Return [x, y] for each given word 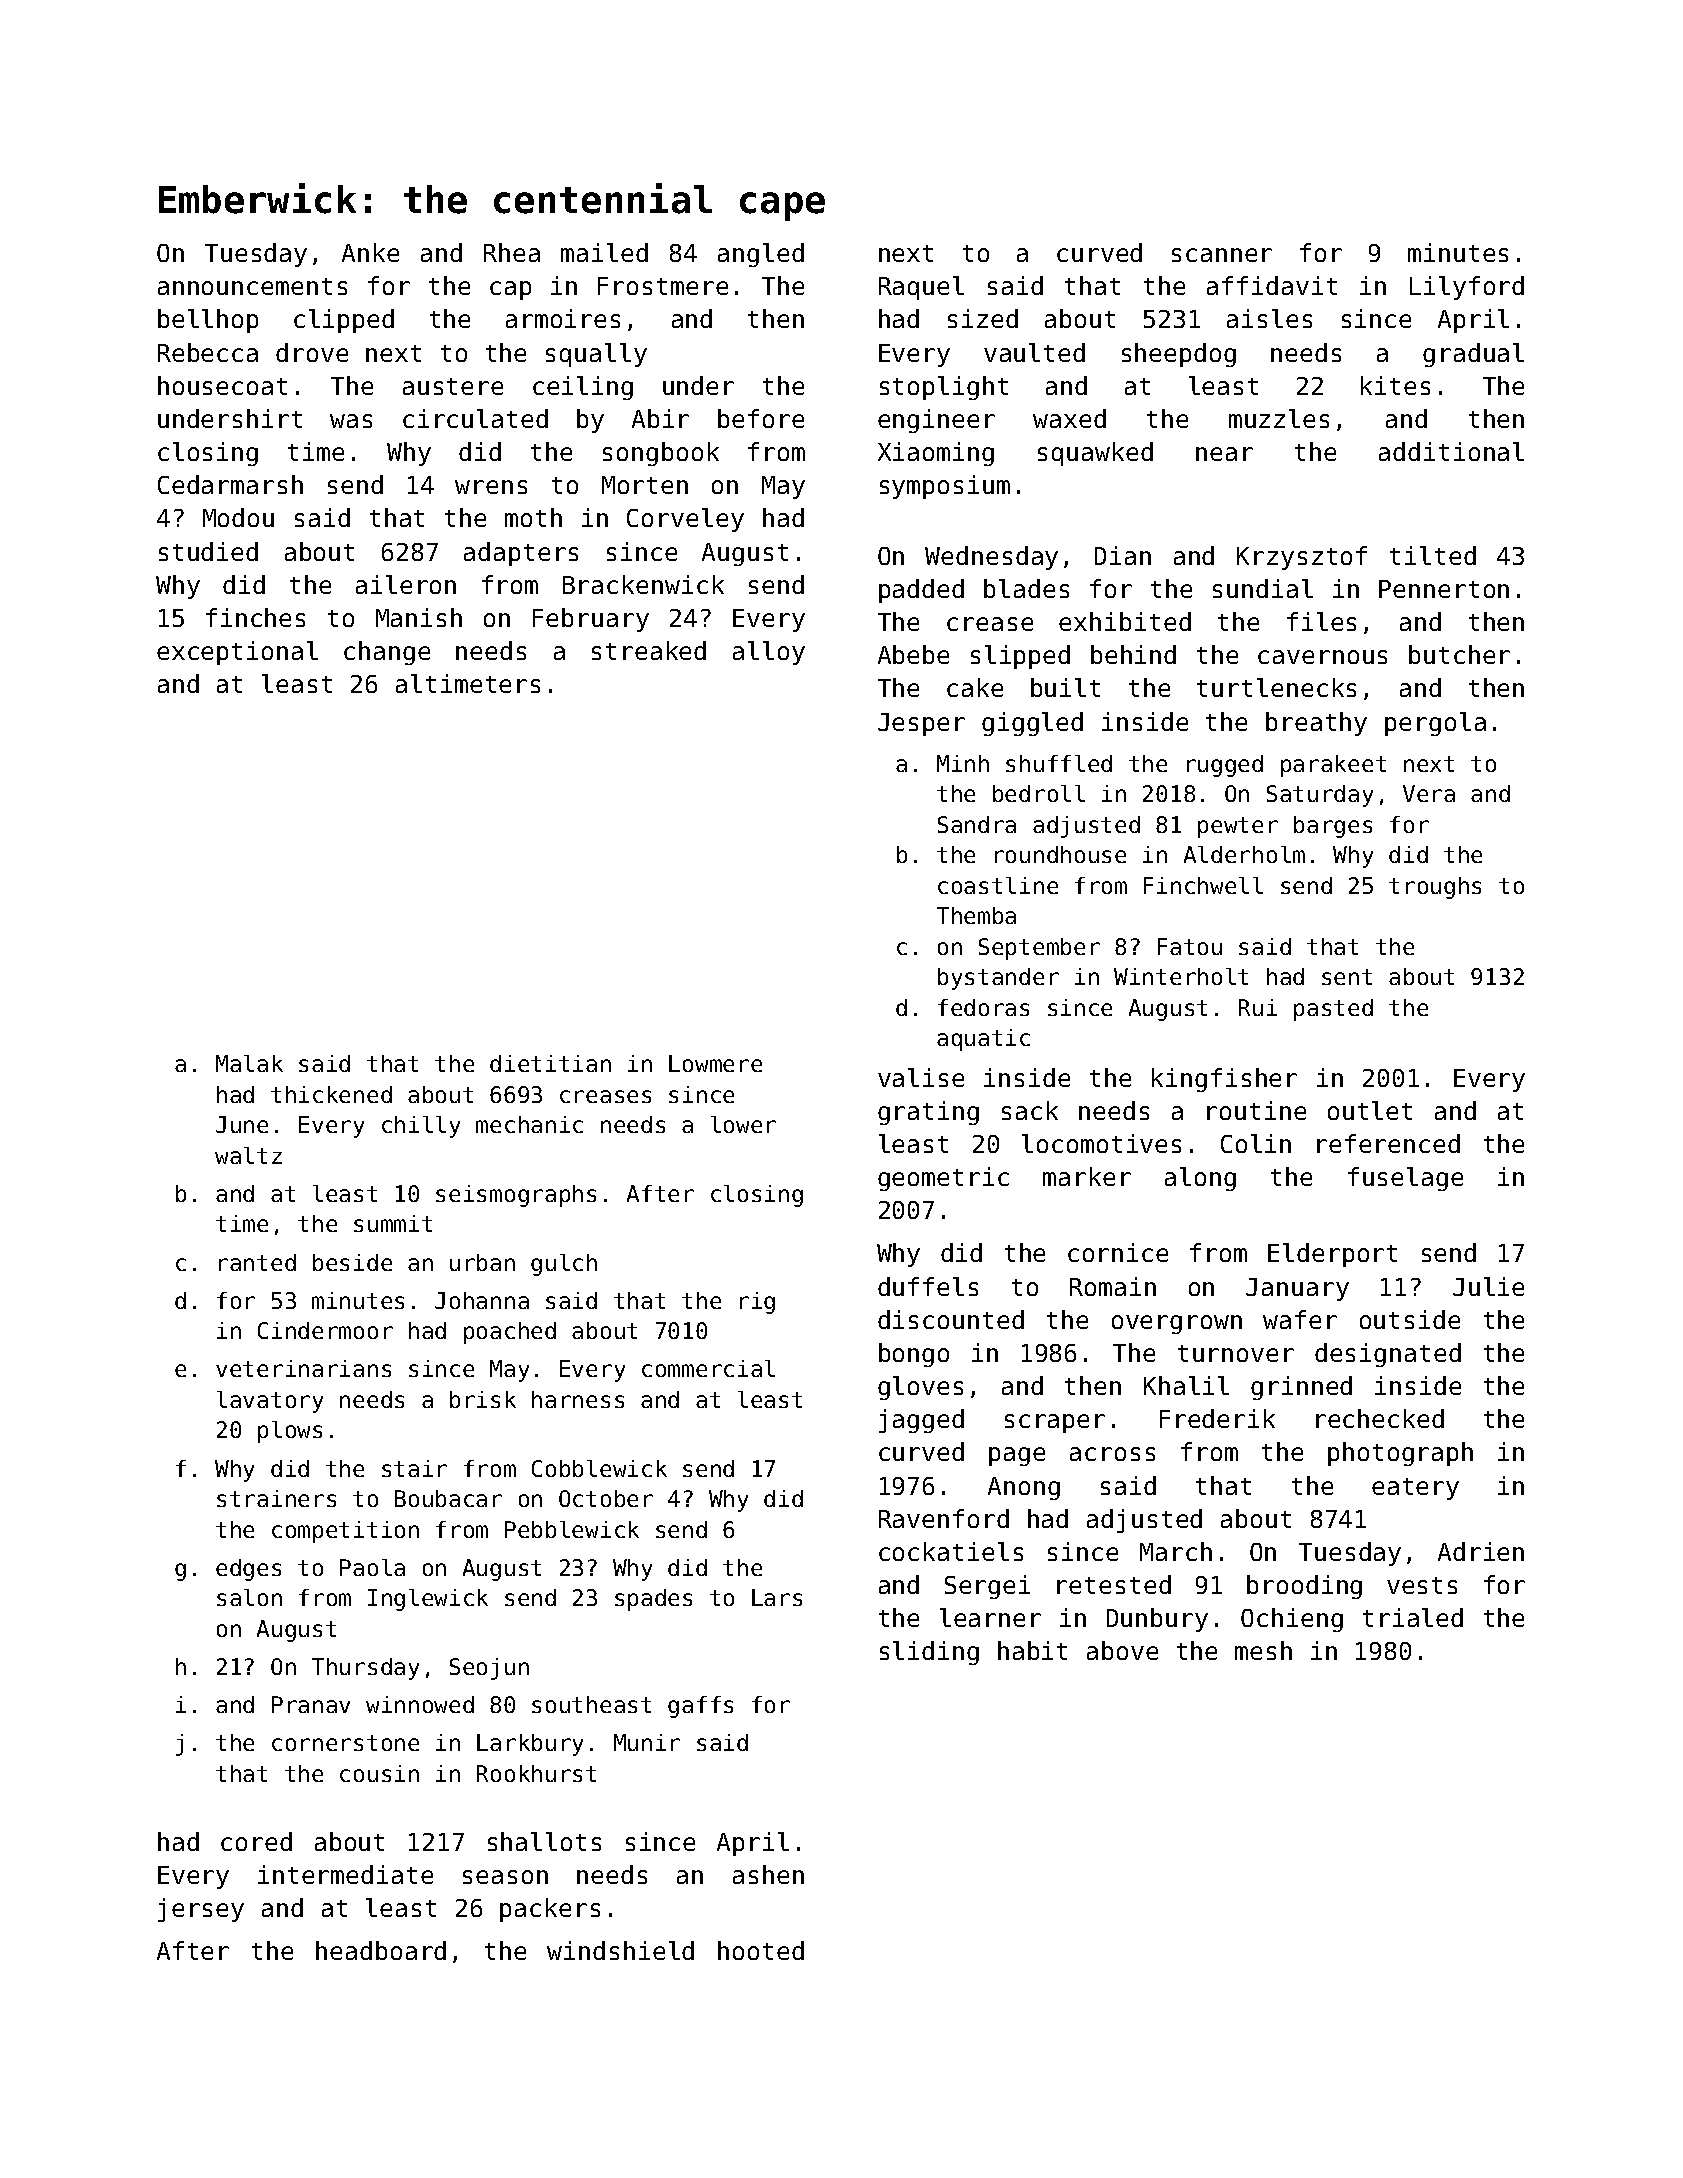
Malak [249, 1063]
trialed [1413, 1617]
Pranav [311, 1704]
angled [761, 255]
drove [312, 352]
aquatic [983, 1040]
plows [290, 1432]
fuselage [1405, 1179]
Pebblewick [572, 1529]
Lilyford [1467, 288]
